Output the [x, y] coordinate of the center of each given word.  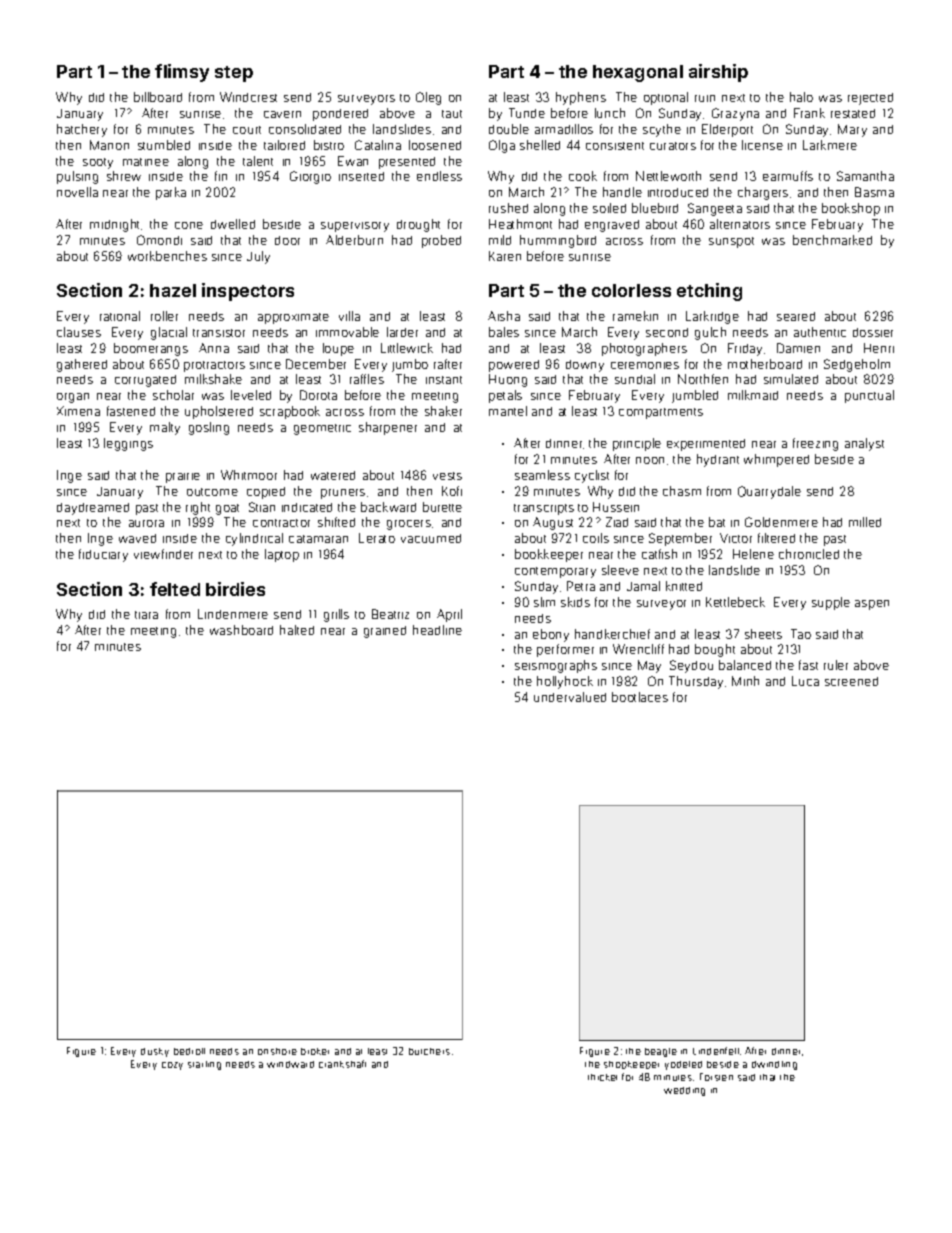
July [258, 257]
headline [437, 630]
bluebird [655, 208]
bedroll [189, 1051]
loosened [435, 145]
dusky [155, 1052]
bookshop [851, 209]
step [234, 74]
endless [439, 176]
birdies [235, 589]
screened [851, 681]
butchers [429, 1051]
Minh [745, 681]
